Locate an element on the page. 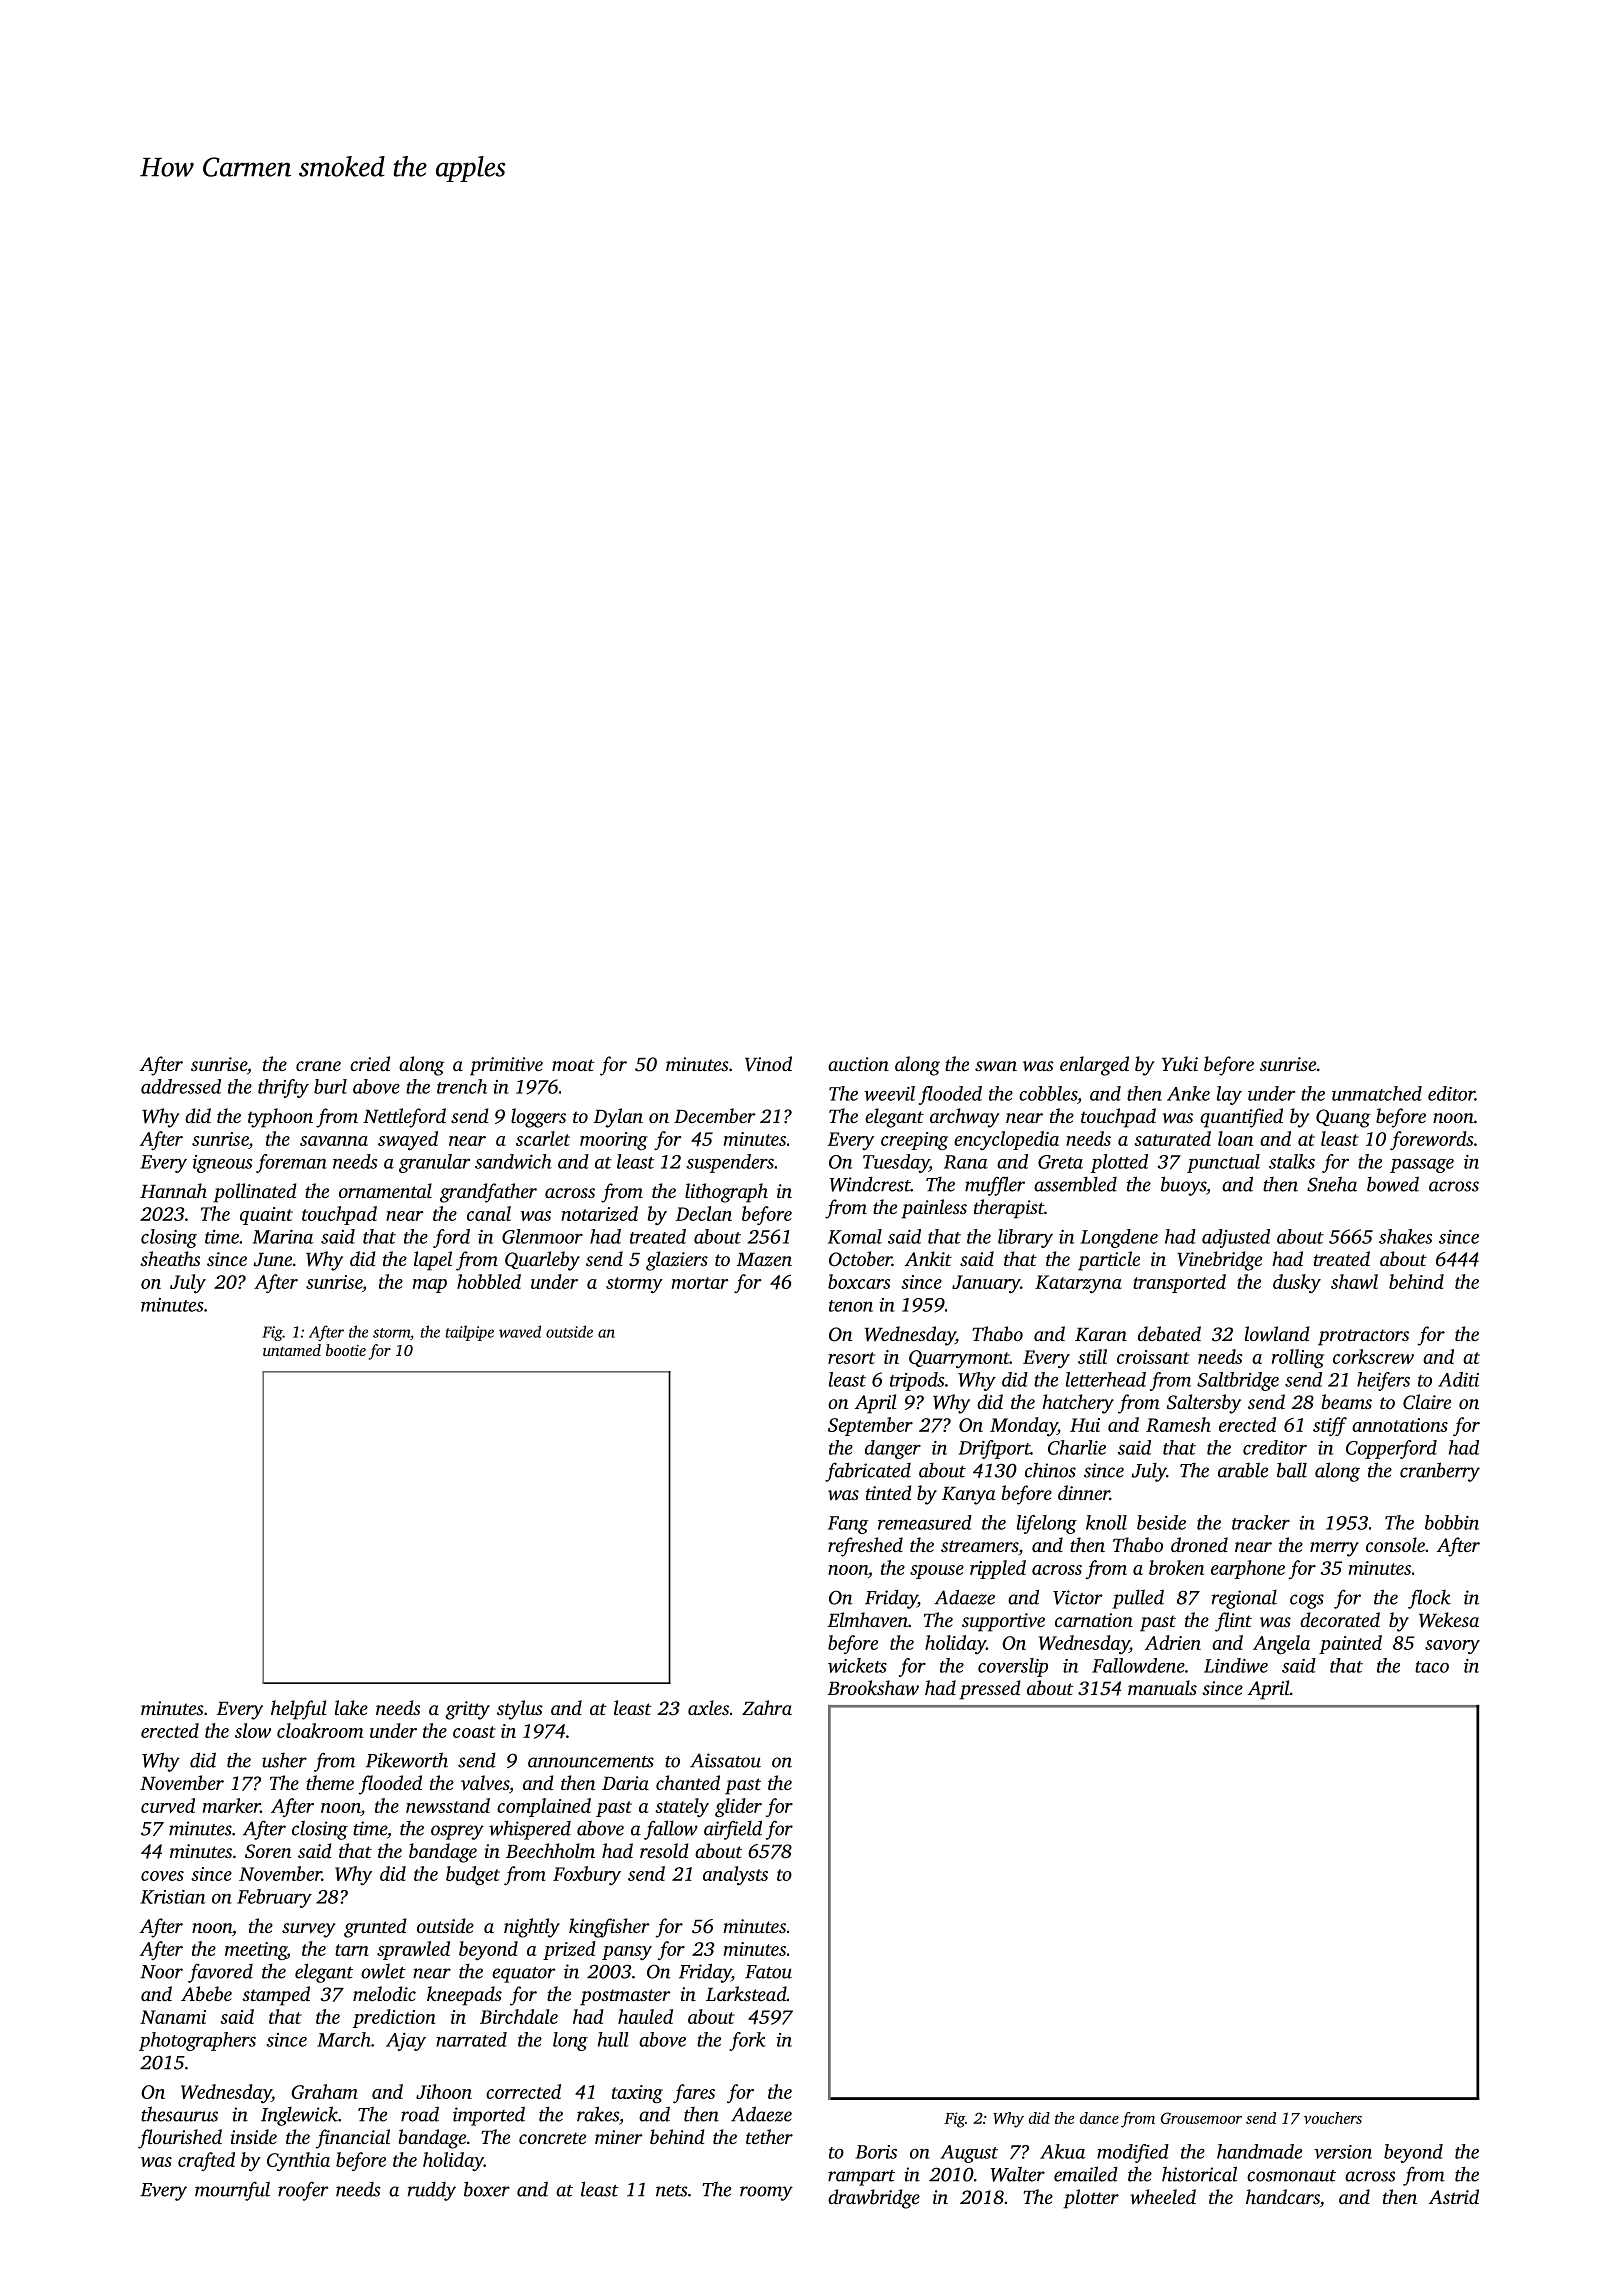 This page has height=2292, width=1620. roofer is located at coordinates (303, 2191).
